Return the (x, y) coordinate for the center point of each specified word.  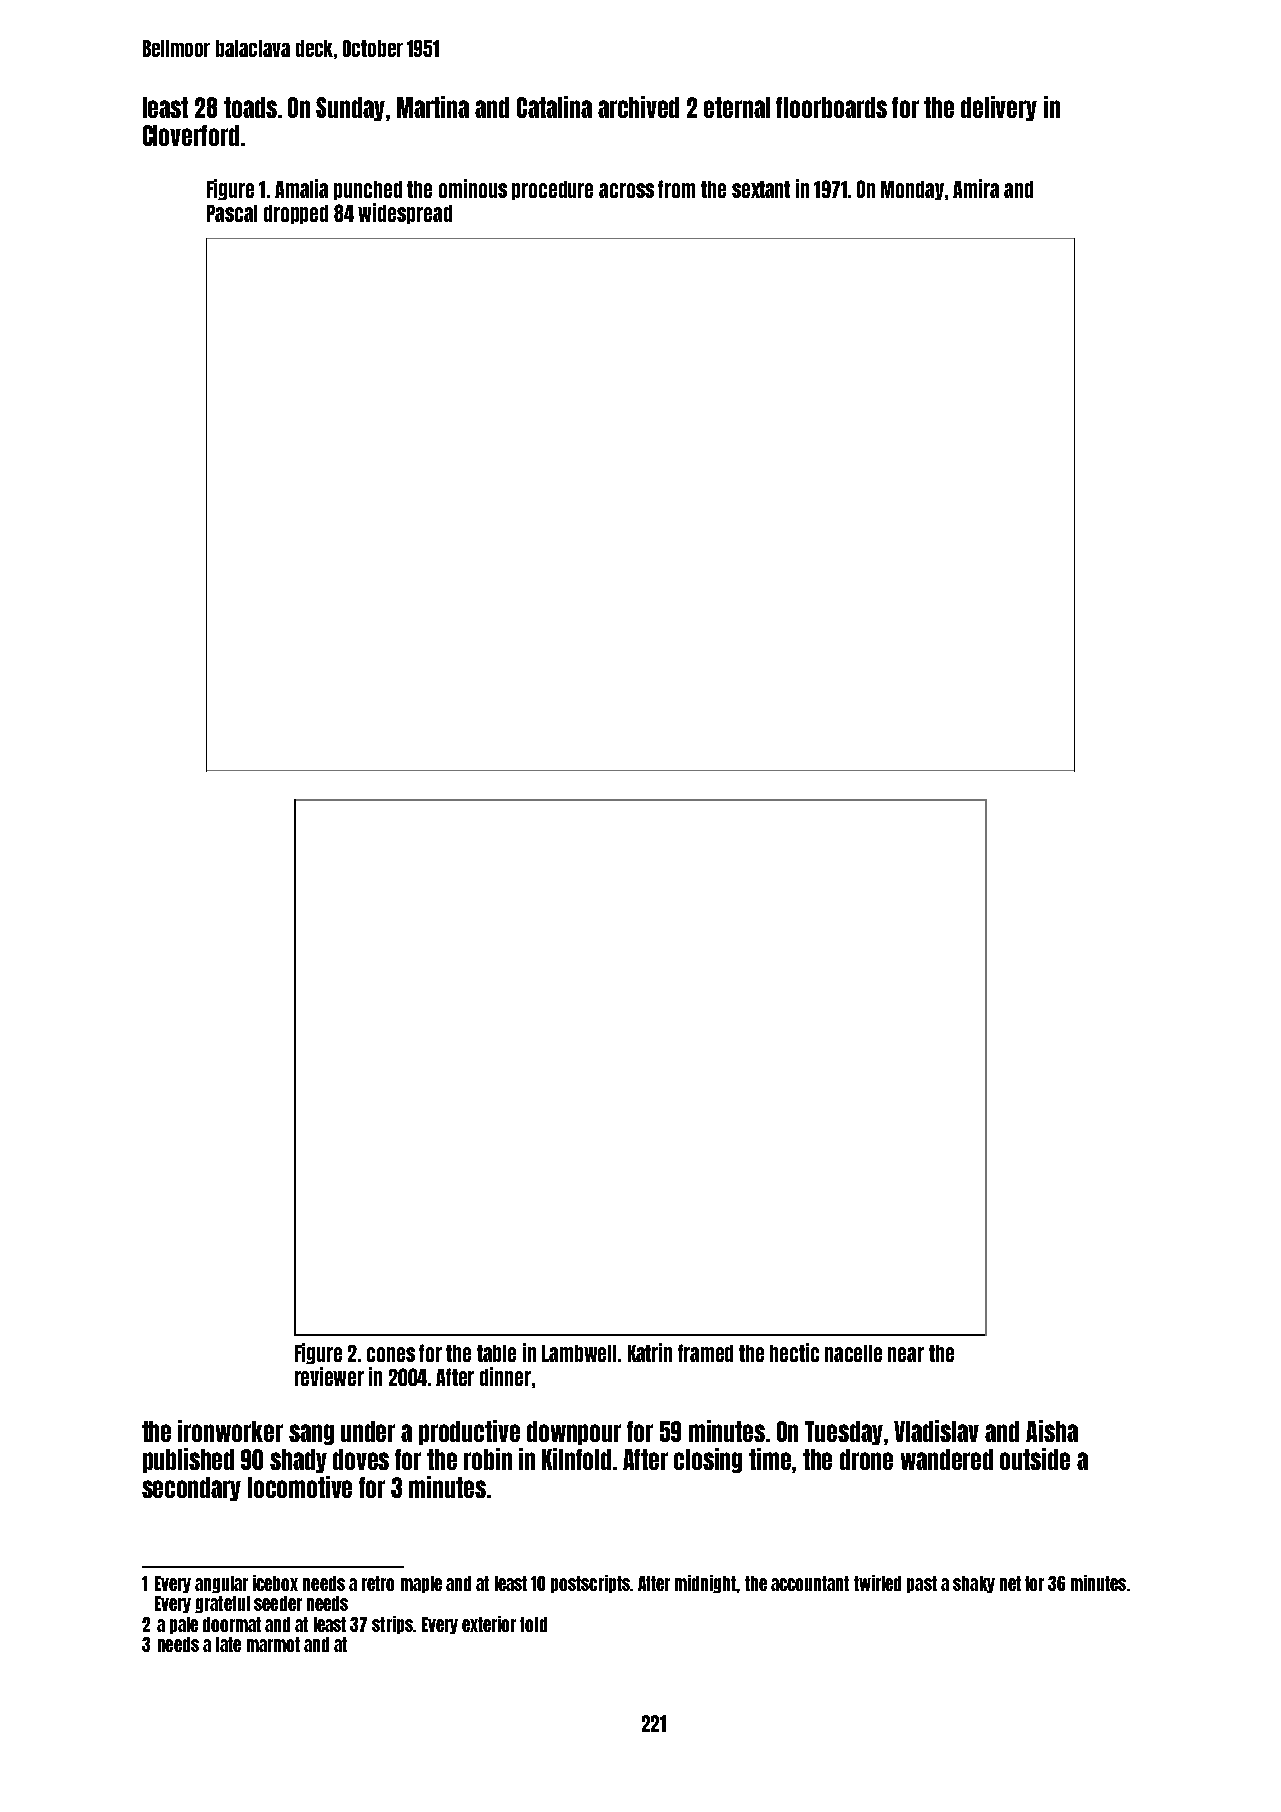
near (906, 1354)
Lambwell (579, 1353)
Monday (912, 190)
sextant (761, 189)
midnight (706, 1584)
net (1010, 1583)
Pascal (232, 213)
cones (391, 1354)
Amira (976, 188)
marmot (273, 1644)
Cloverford (191, 135)
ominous (473, 188)
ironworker (230, 1431)
